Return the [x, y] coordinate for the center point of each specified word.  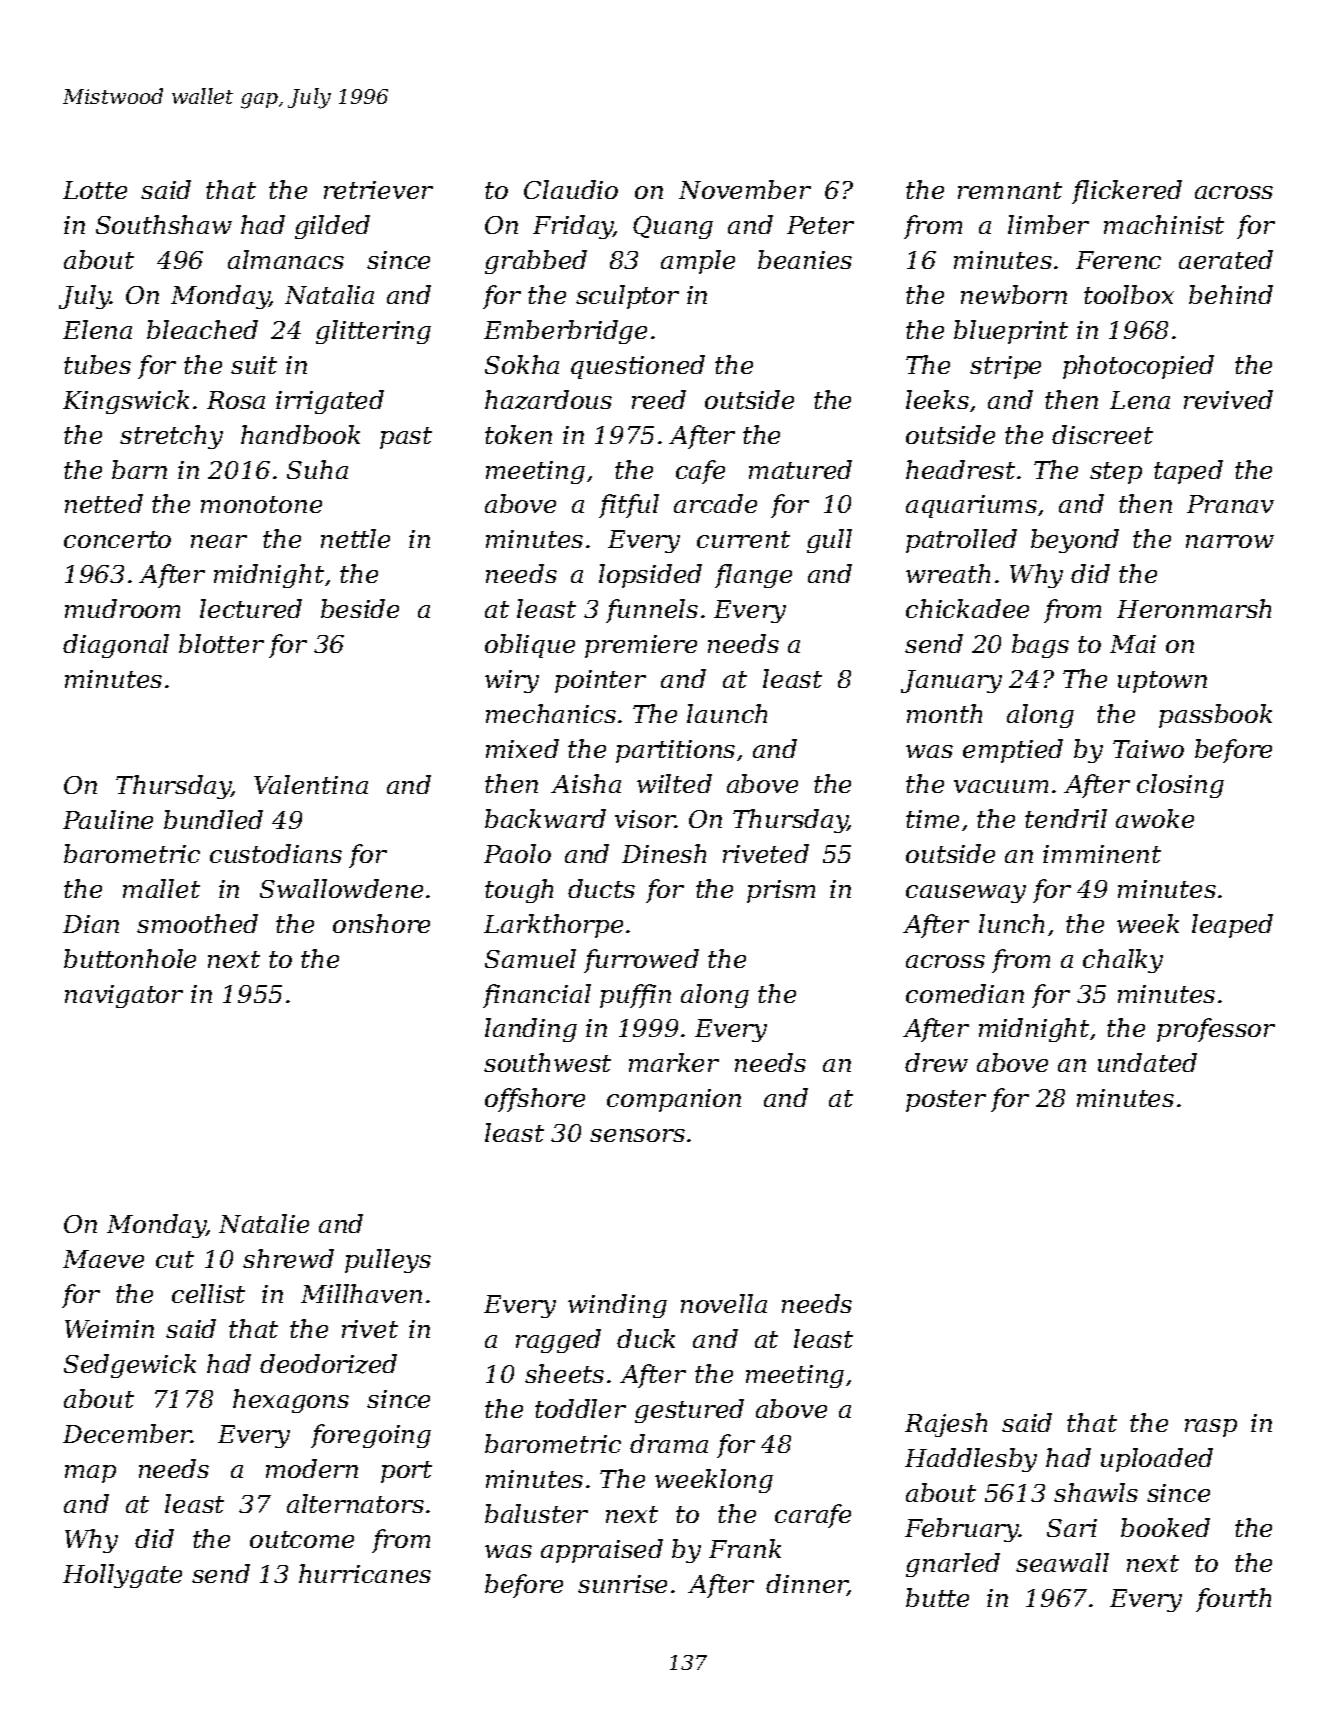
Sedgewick [130, 1366]
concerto [117, 539]
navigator [124, 996]
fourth [1233, 1600]
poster [946, 1101]
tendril [1066, 818]
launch [727, 713]
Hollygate [122, 1576]
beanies [805, 259]
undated [1147, 1062]
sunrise [622, 1584]
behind [1231, 294]
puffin [635, 996]
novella [724, 1303]
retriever [378, 190]
